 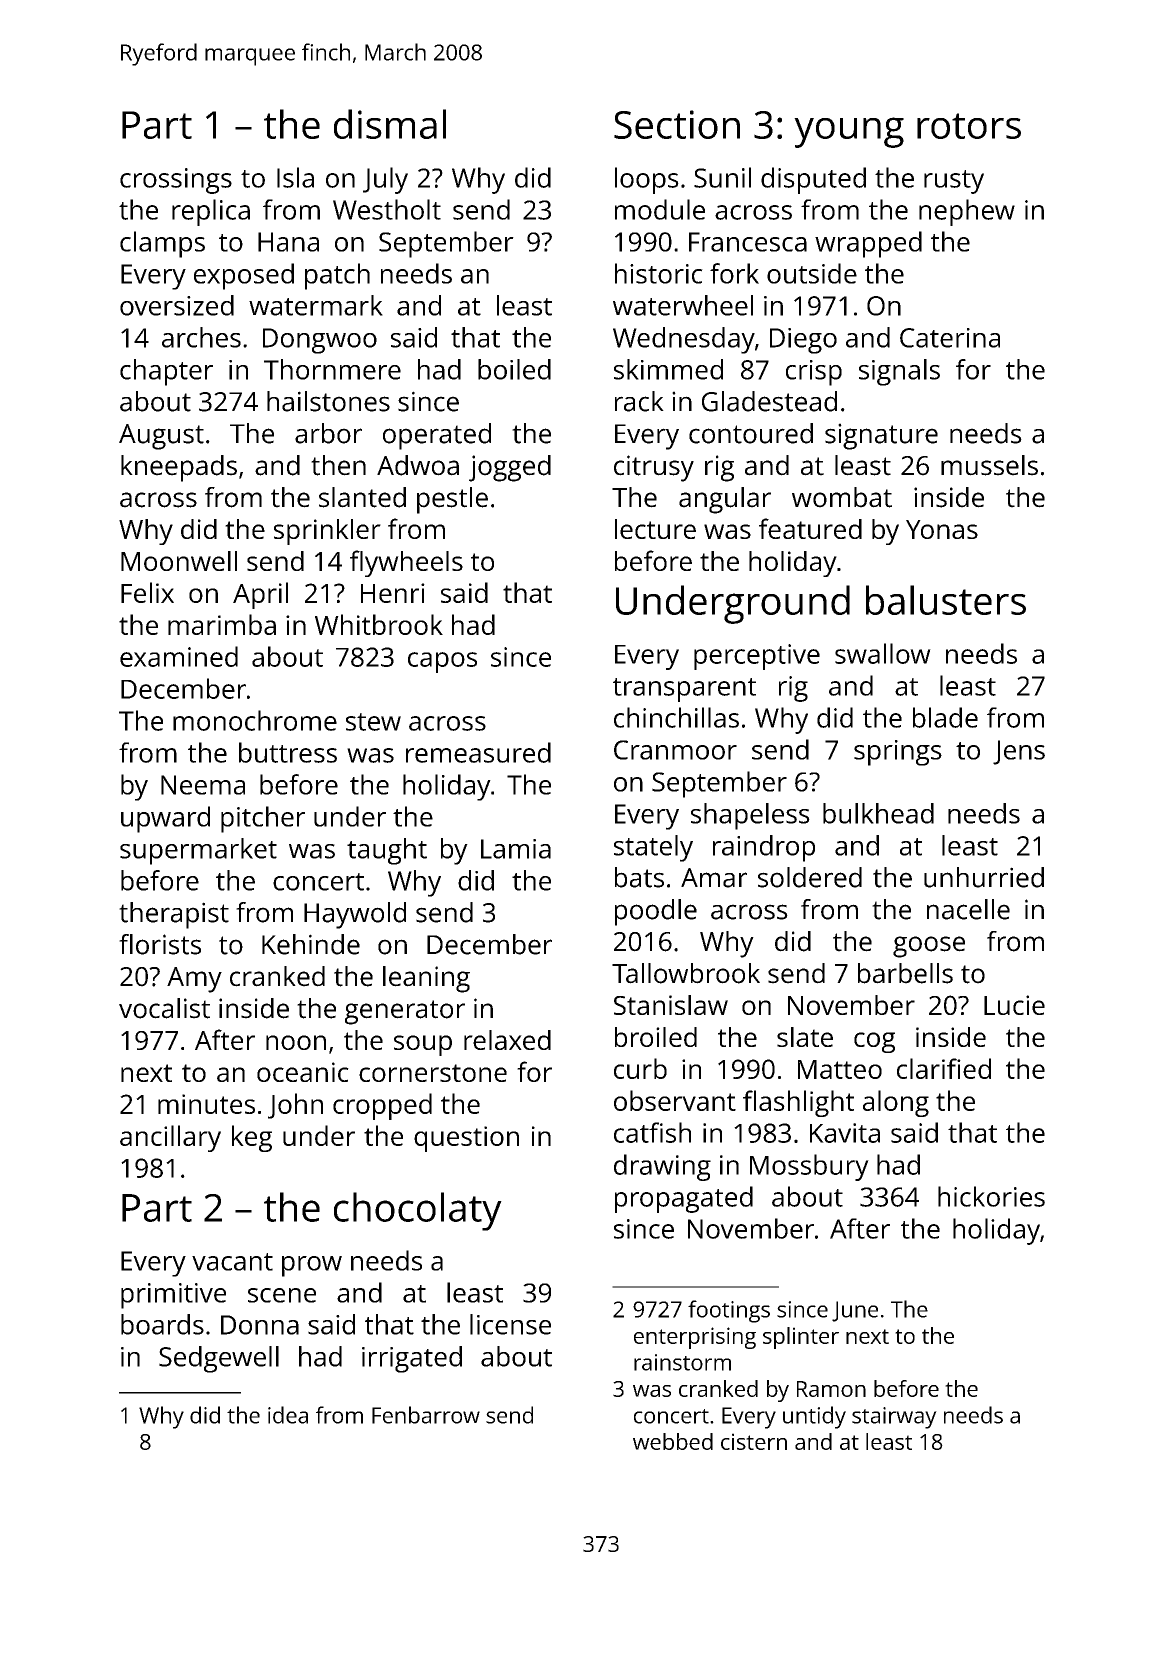 I want to click on Caterina, so click(x=950, y=338).
